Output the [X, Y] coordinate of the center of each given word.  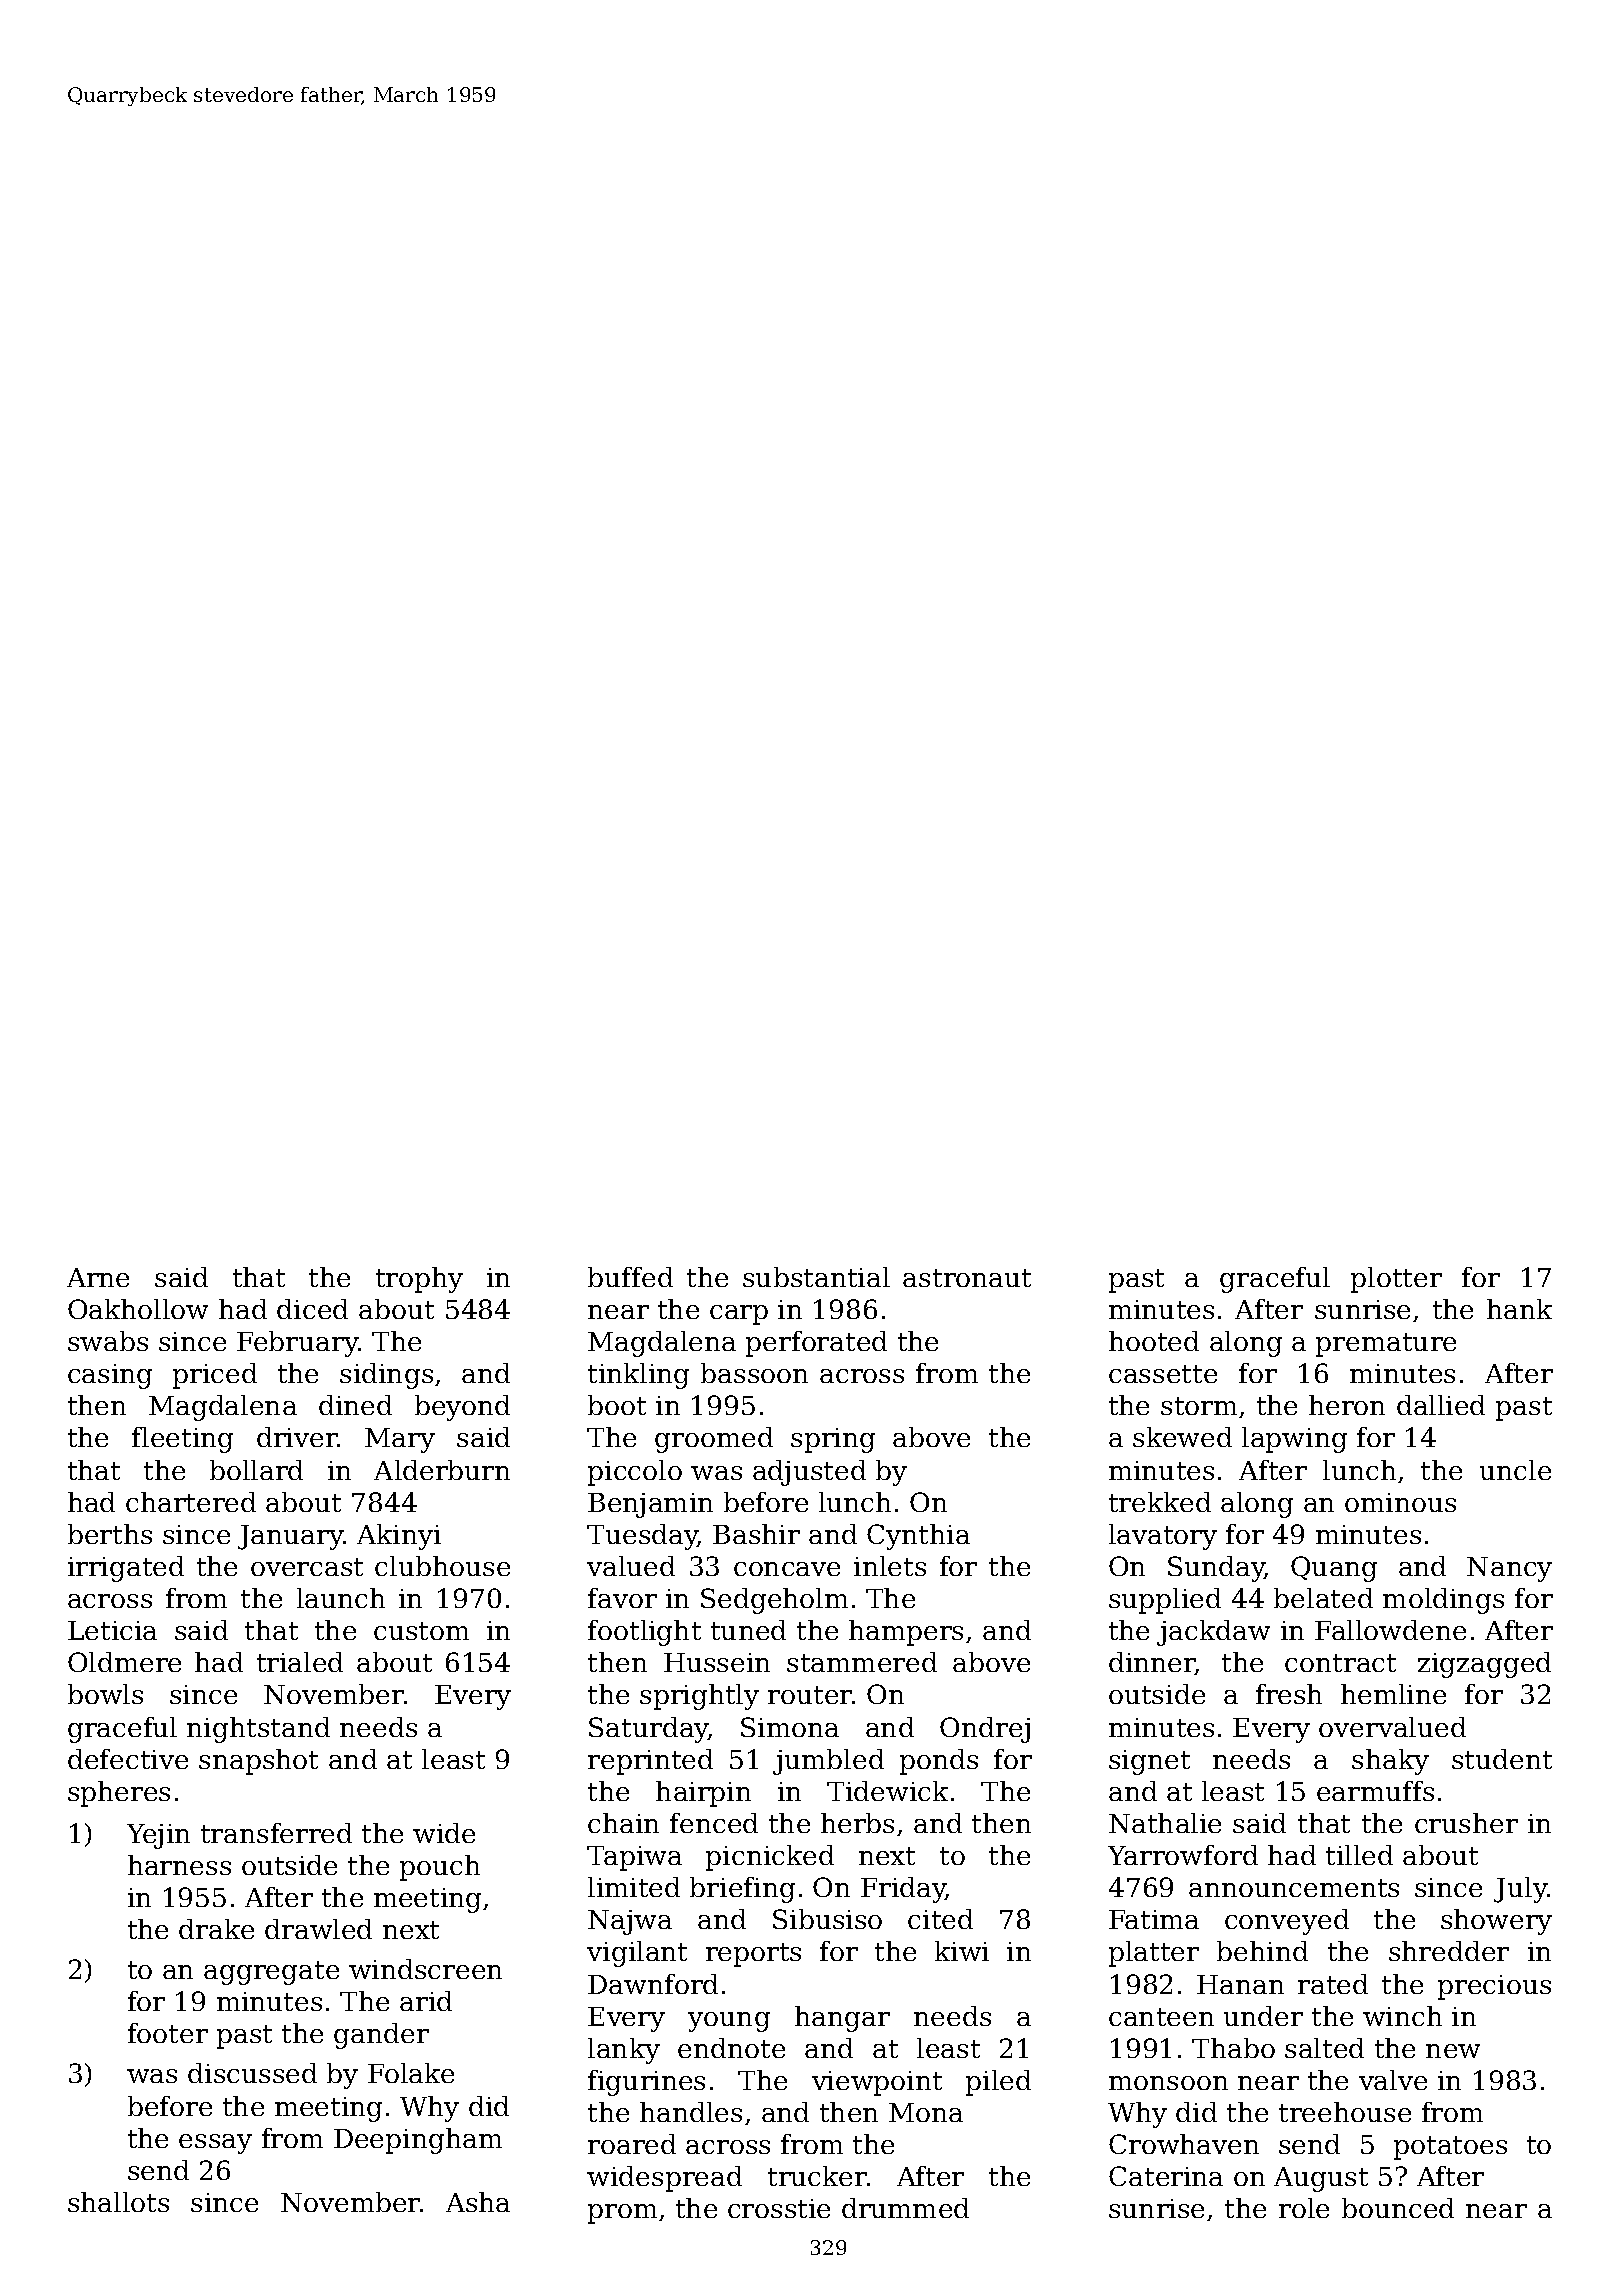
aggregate [271, 1973]
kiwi [962, 1951]
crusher [1466, 1823]
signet [1149, 1762]
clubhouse [442, 1566]
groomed [714, 1440]
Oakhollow [138, 1309]
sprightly [699, 1697]
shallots [118, 2202]
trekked [1160, 1502]
